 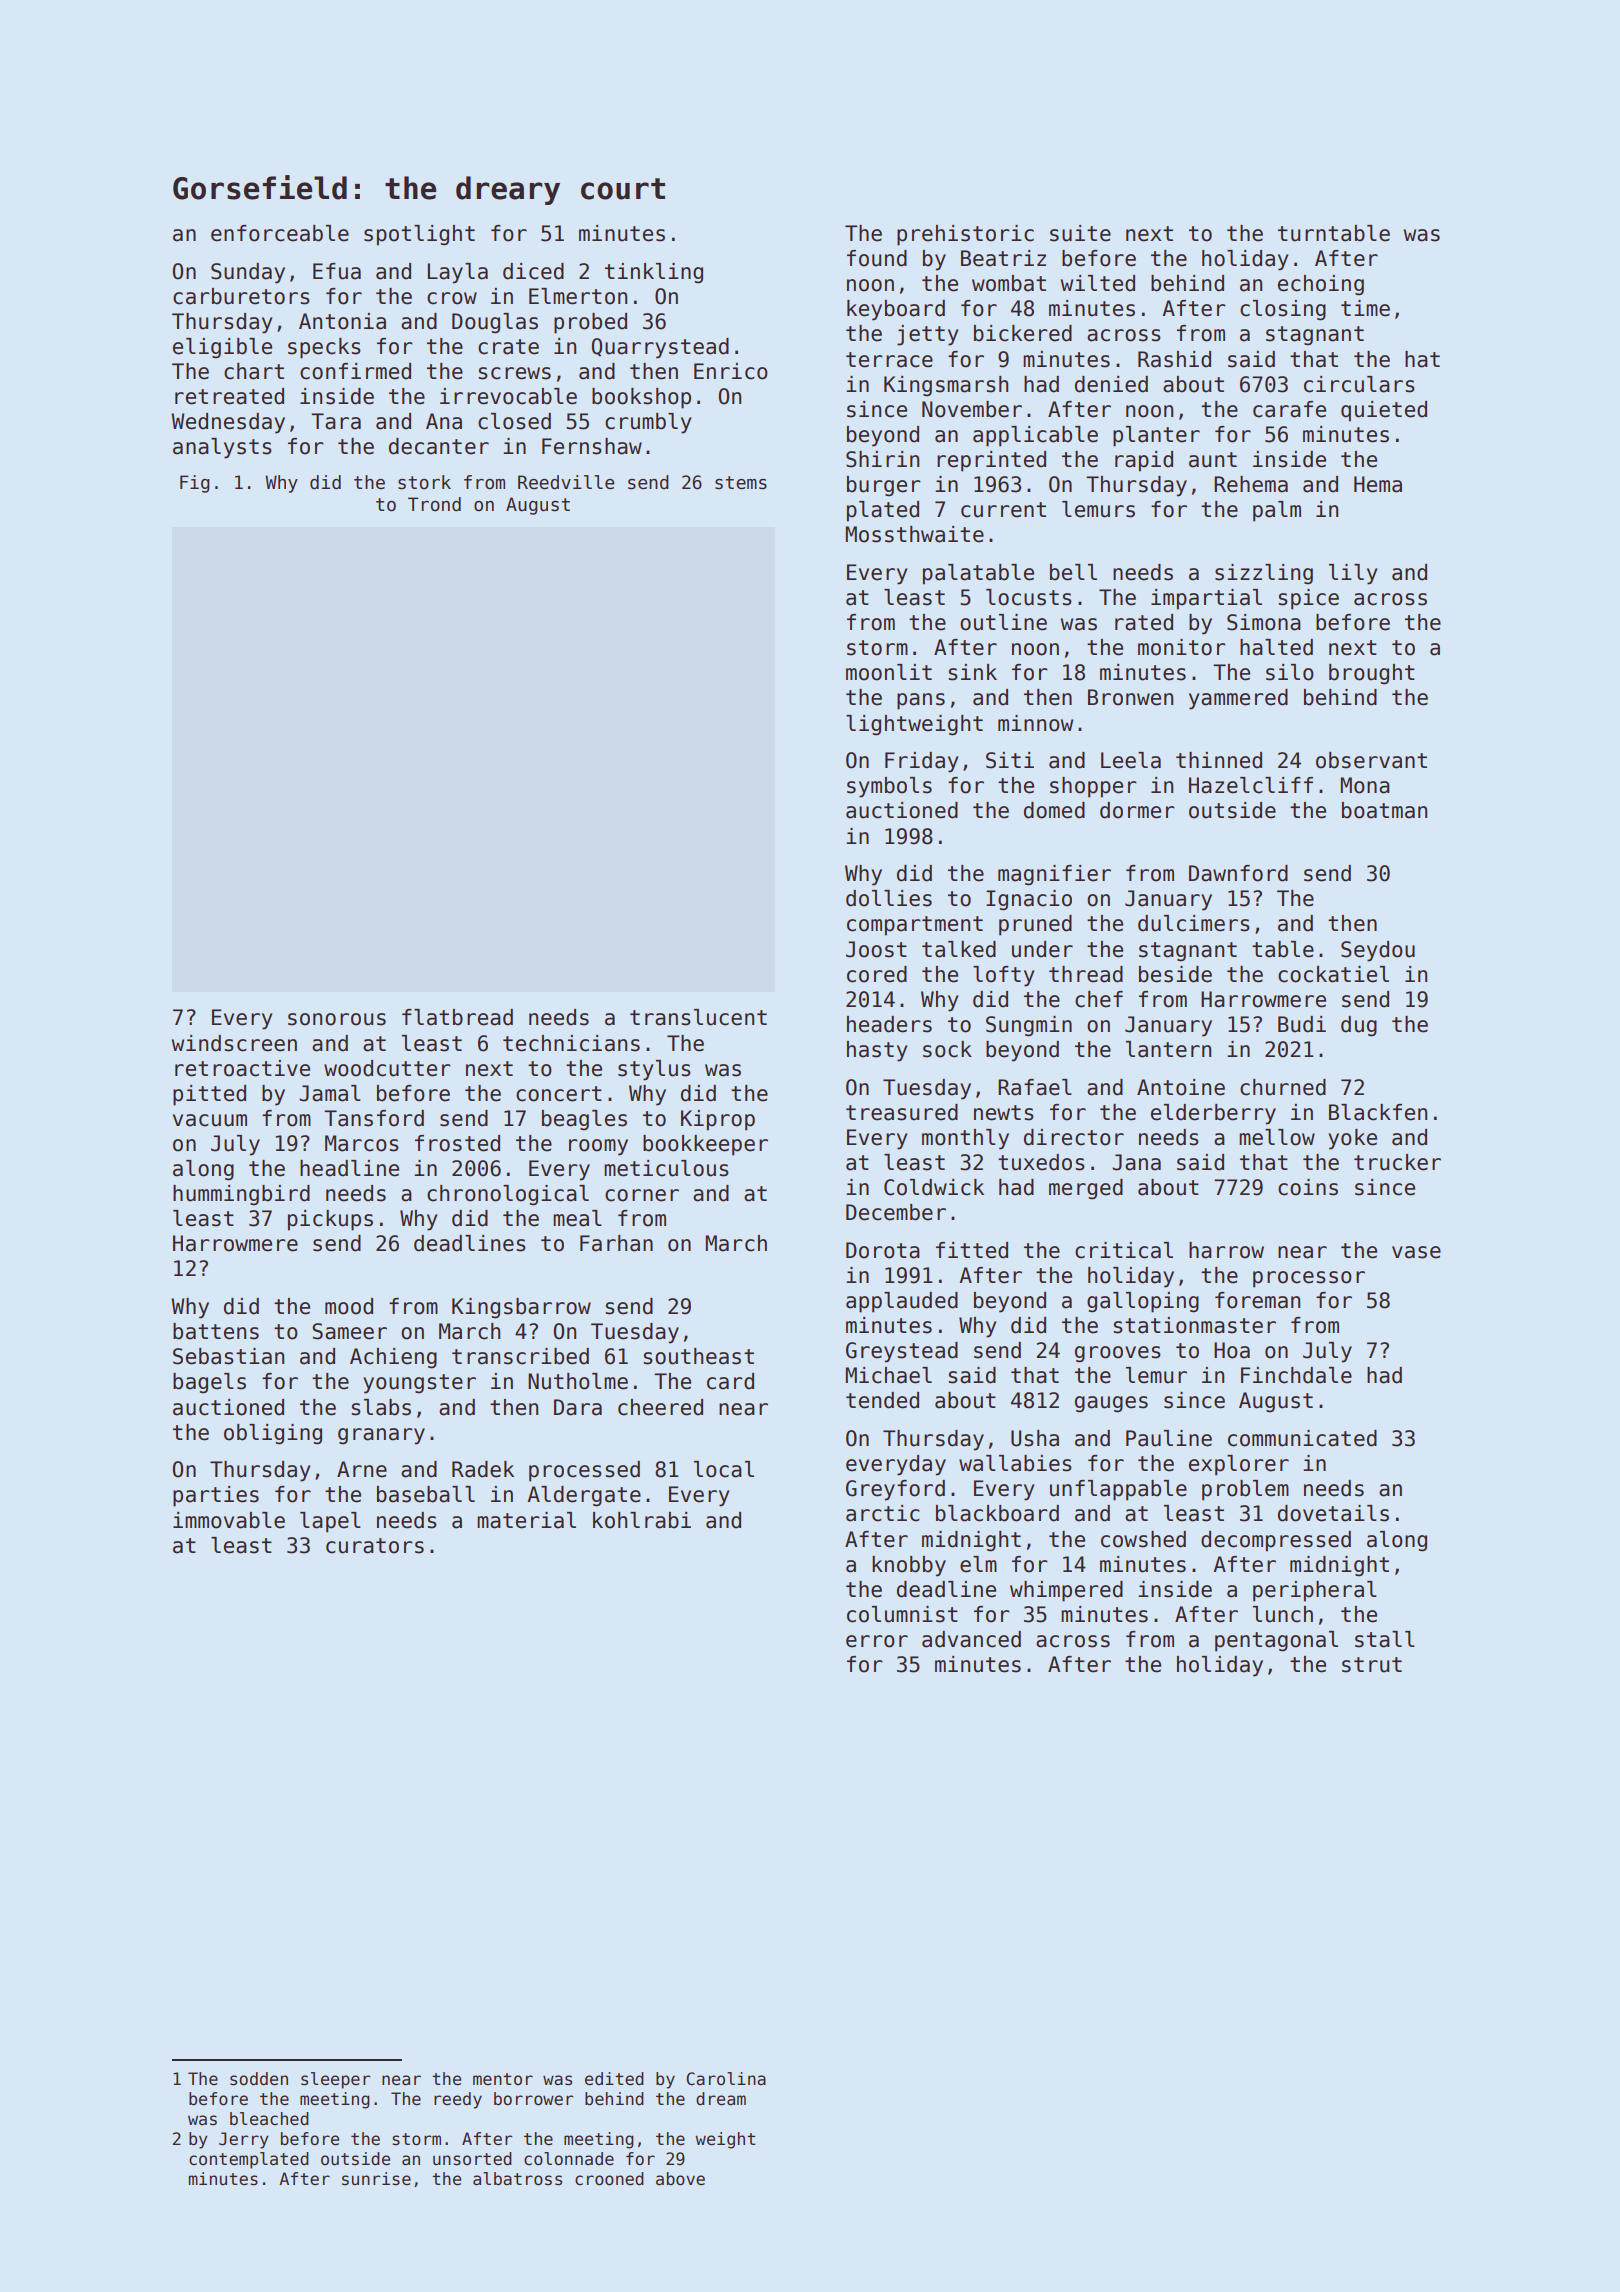 What do you see at coordinates (680, 2179) in the page?
I see `above` at bounding box center [680, 2179].
